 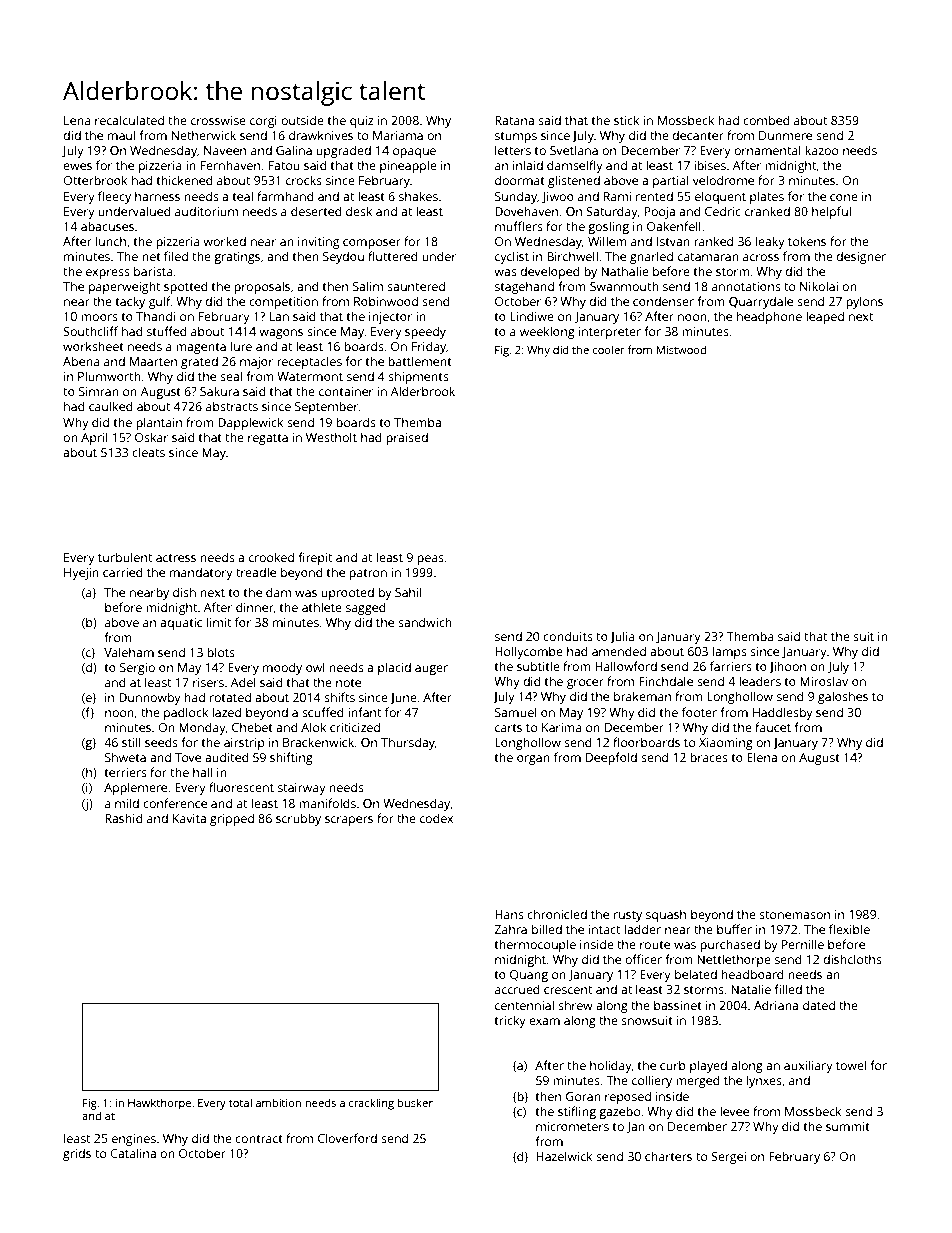 I want to click on abstracts, so click(x=232, y=406).
